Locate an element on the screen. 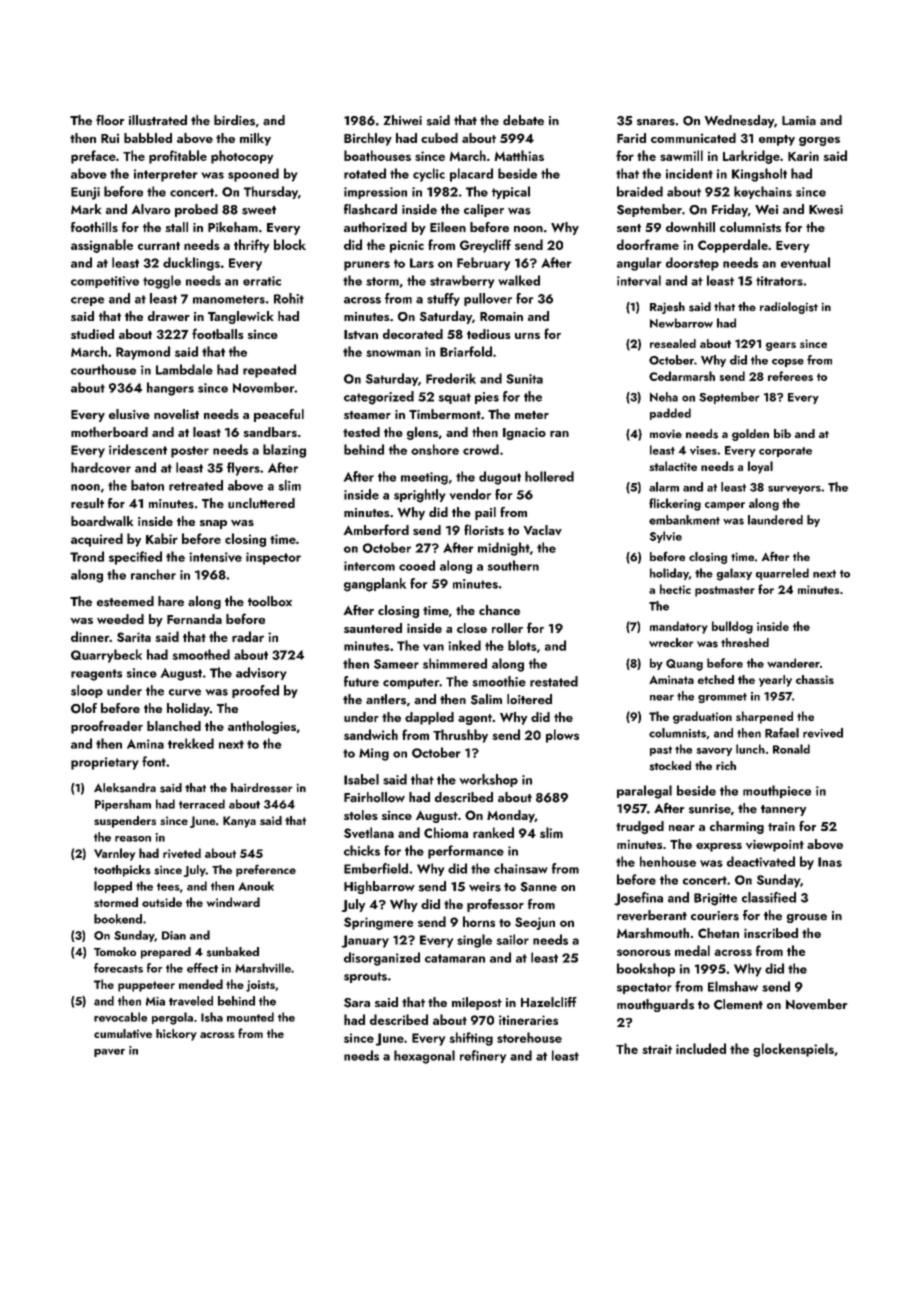 The height and width of the screenshot is (1308, 924). Ignacio is located at coordinates (524, 433).
